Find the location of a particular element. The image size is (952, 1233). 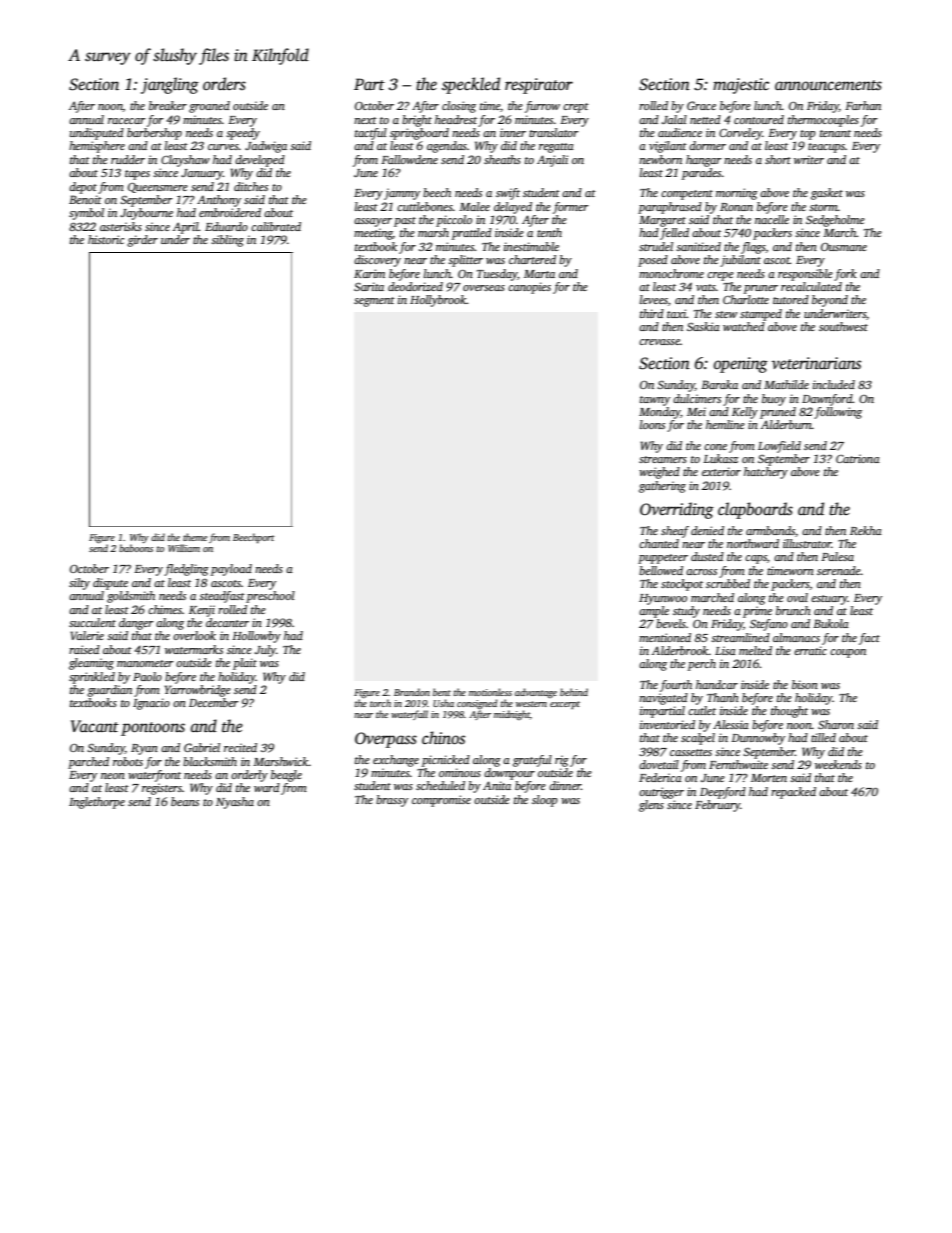

bellowed is located at coordinates (661, 570).
